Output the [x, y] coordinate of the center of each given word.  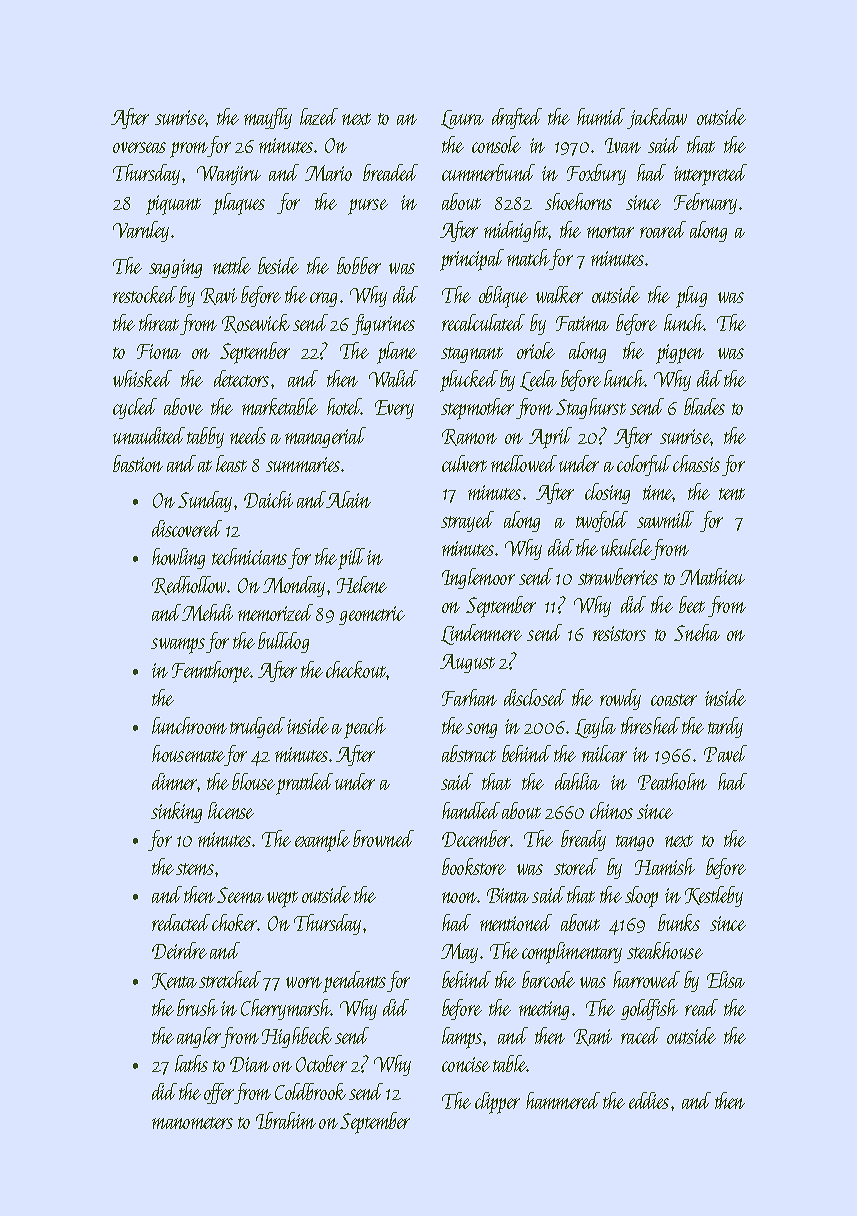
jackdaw [657, 118]
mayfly [268, 118]
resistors [619, 633]
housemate [188, 753]
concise [466, 1064]
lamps [462, 1038]
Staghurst [591, 408]
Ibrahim [286, 1120]
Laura [462, 119]
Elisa [726, 979]
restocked [145, 294]
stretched [230, 979]
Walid [393, 378]
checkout [356, 669]
